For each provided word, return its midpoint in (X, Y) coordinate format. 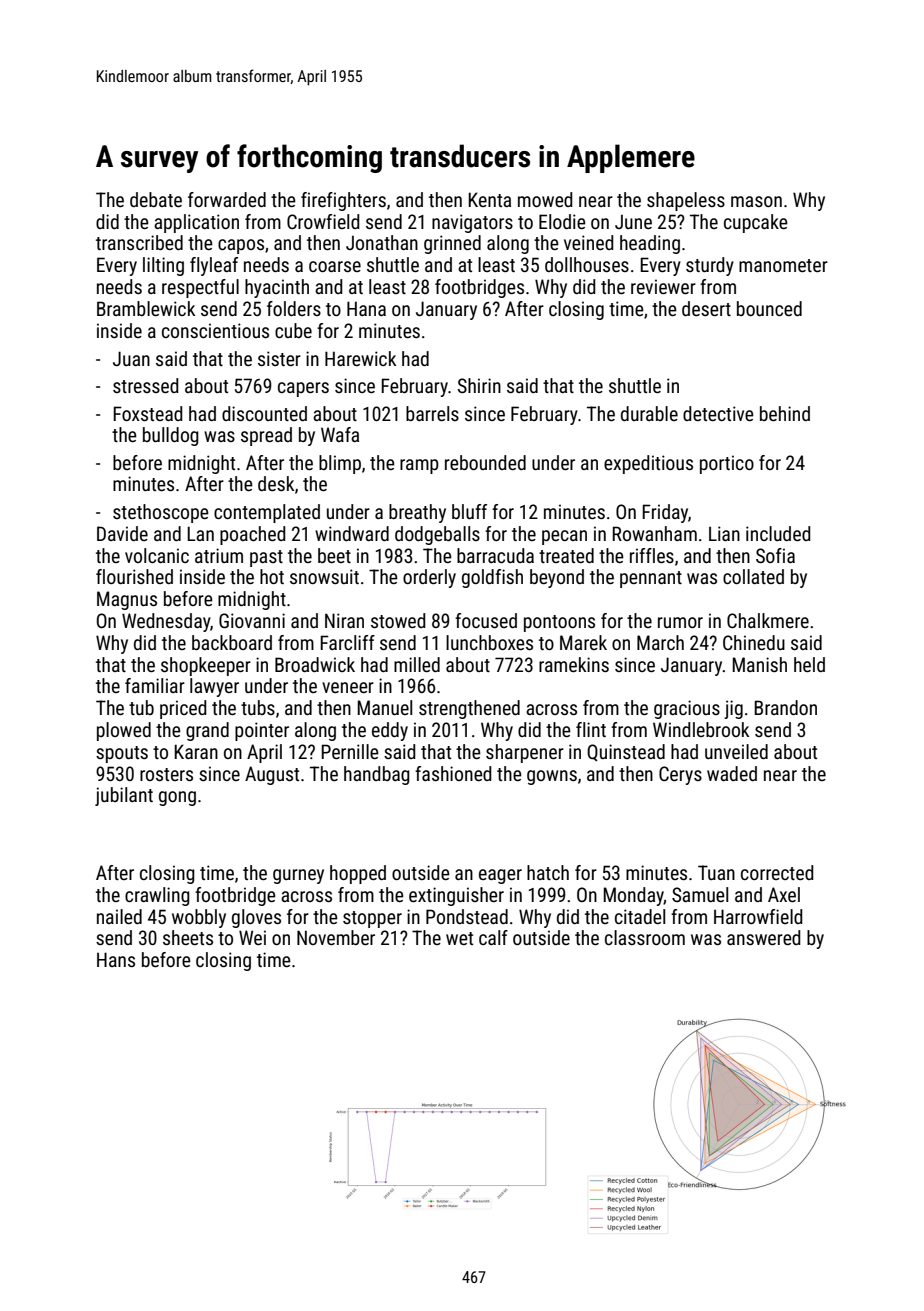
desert (706, 308)
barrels (432, 413)
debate (156, 199)
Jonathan (382, 242)
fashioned (453, 773)
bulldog (171, 436)
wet (459, 938)
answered (764, 937)
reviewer (663, 286)
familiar (155, 685)
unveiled (736, 751)
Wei (252, 937)
